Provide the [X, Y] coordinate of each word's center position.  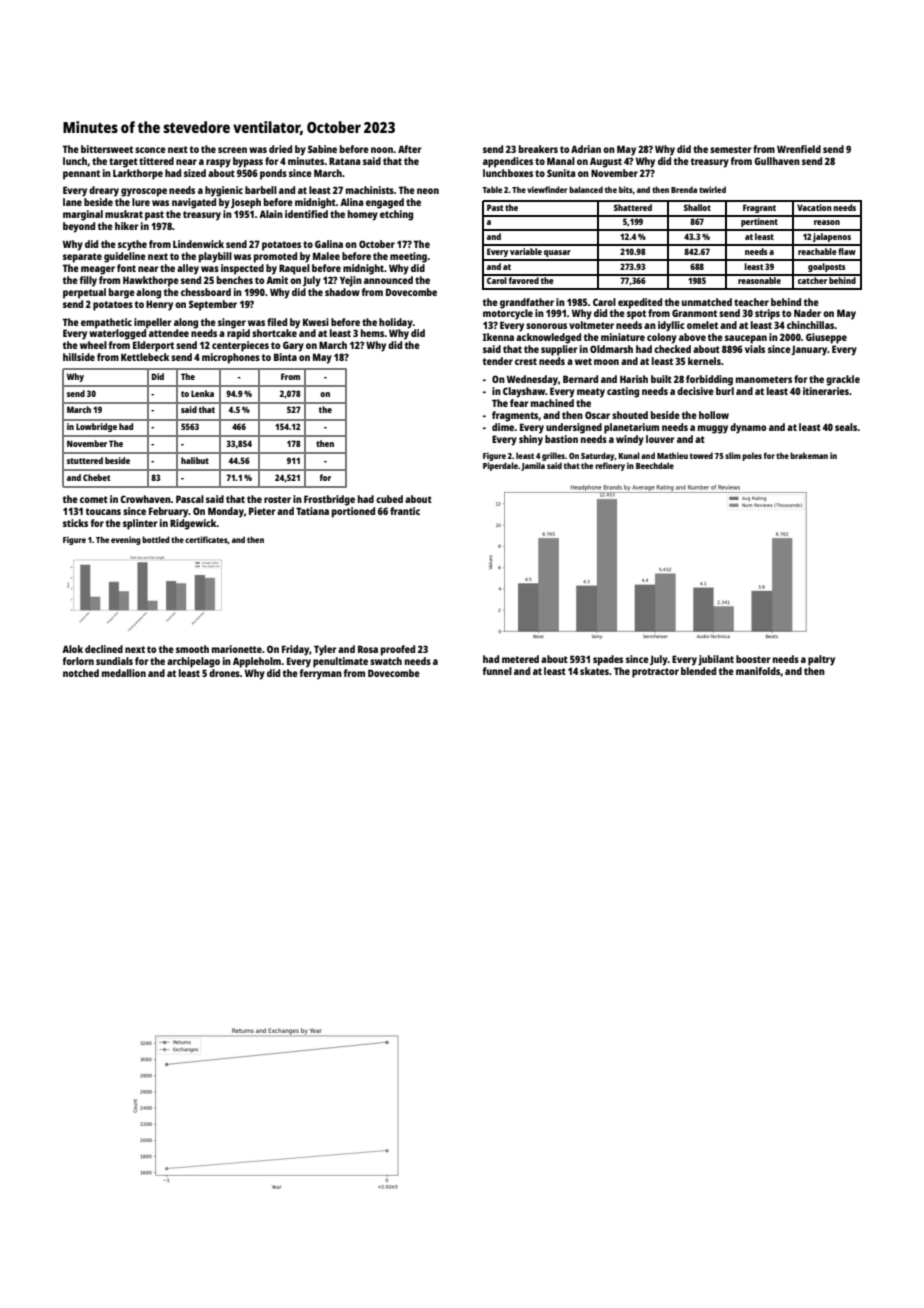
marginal [83, 215]
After [410, 149]
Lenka [202, 393]
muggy [713, 429]
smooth [192, 649]
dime [503, 427]
